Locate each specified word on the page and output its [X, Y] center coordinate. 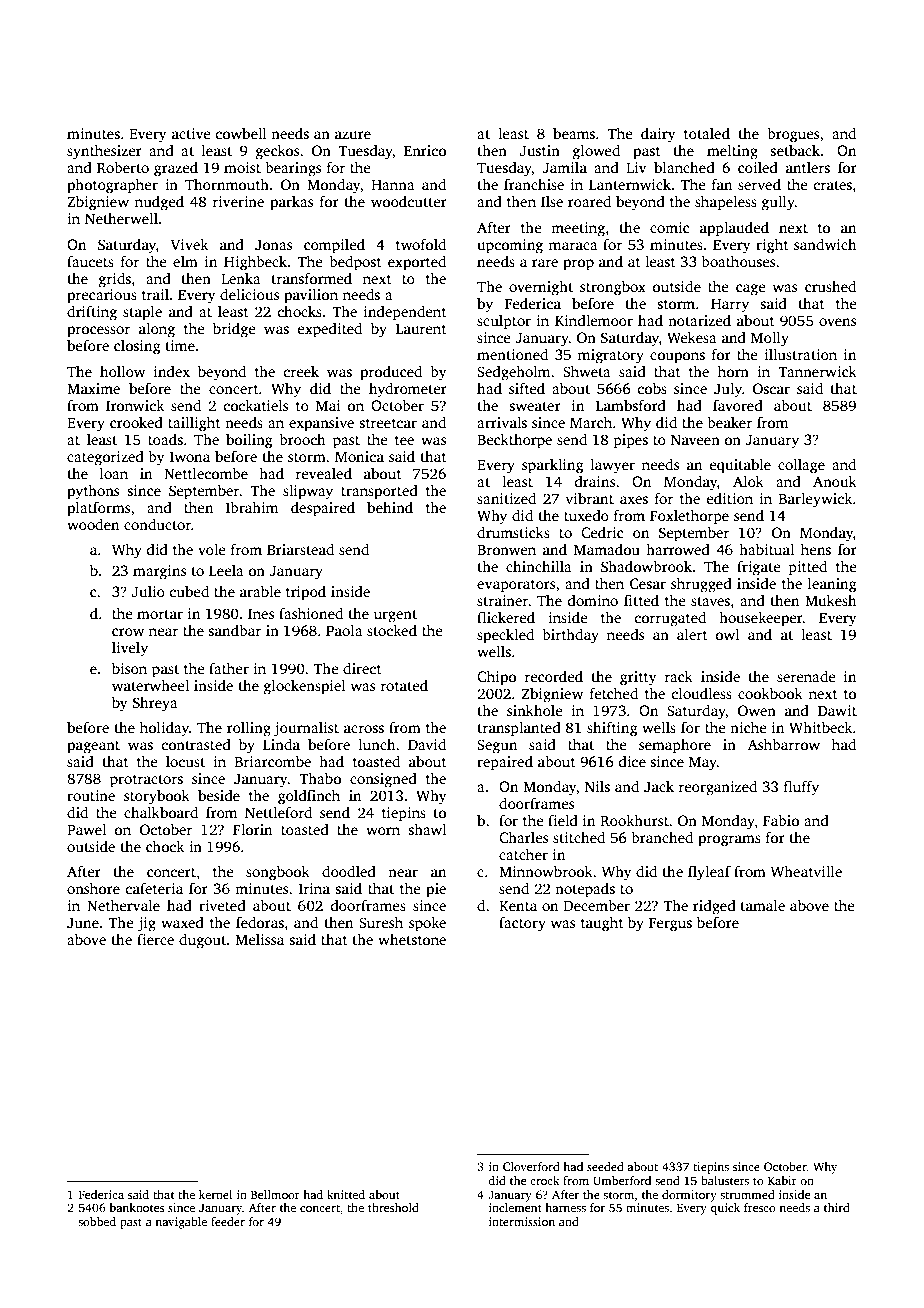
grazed [176, 169]
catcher [523, 854]
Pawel [86, 829]
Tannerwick [817, 371]
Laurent [421, 329]
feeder [228, 1221]
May [703, 764]
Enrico [425, 150]
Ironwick [135, 405]
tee [404, 440]
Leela [226, 570]
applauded [734, 229]
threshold [393, 1207]
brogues [793, 135]
